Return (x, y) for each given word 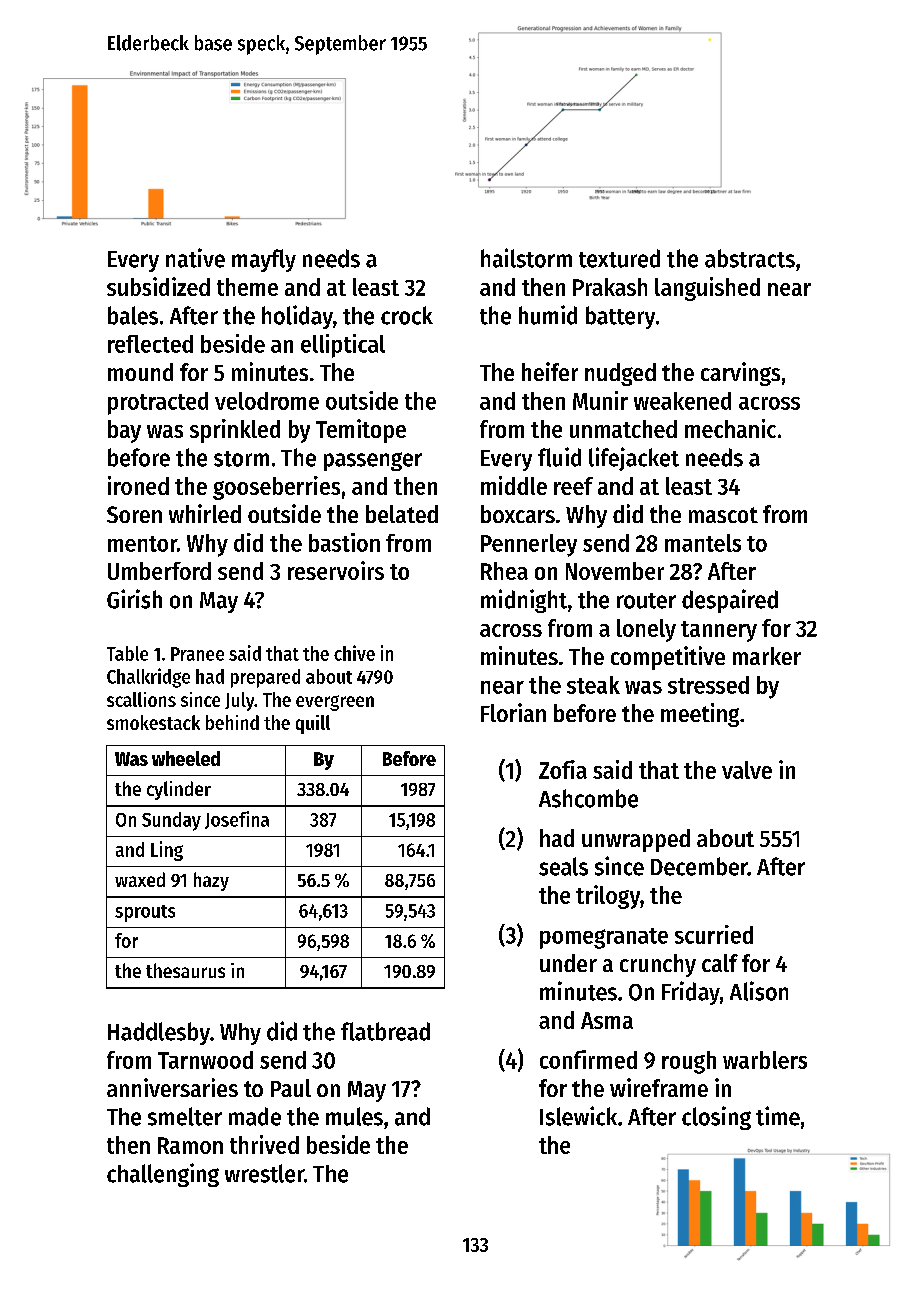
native (195, 258)
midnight (524, 601)
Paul (291, 1088)
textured (619, 258)
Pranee (197, 654)
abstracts (750, 258)
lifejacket (634, 459)
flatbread (385, 1031)
